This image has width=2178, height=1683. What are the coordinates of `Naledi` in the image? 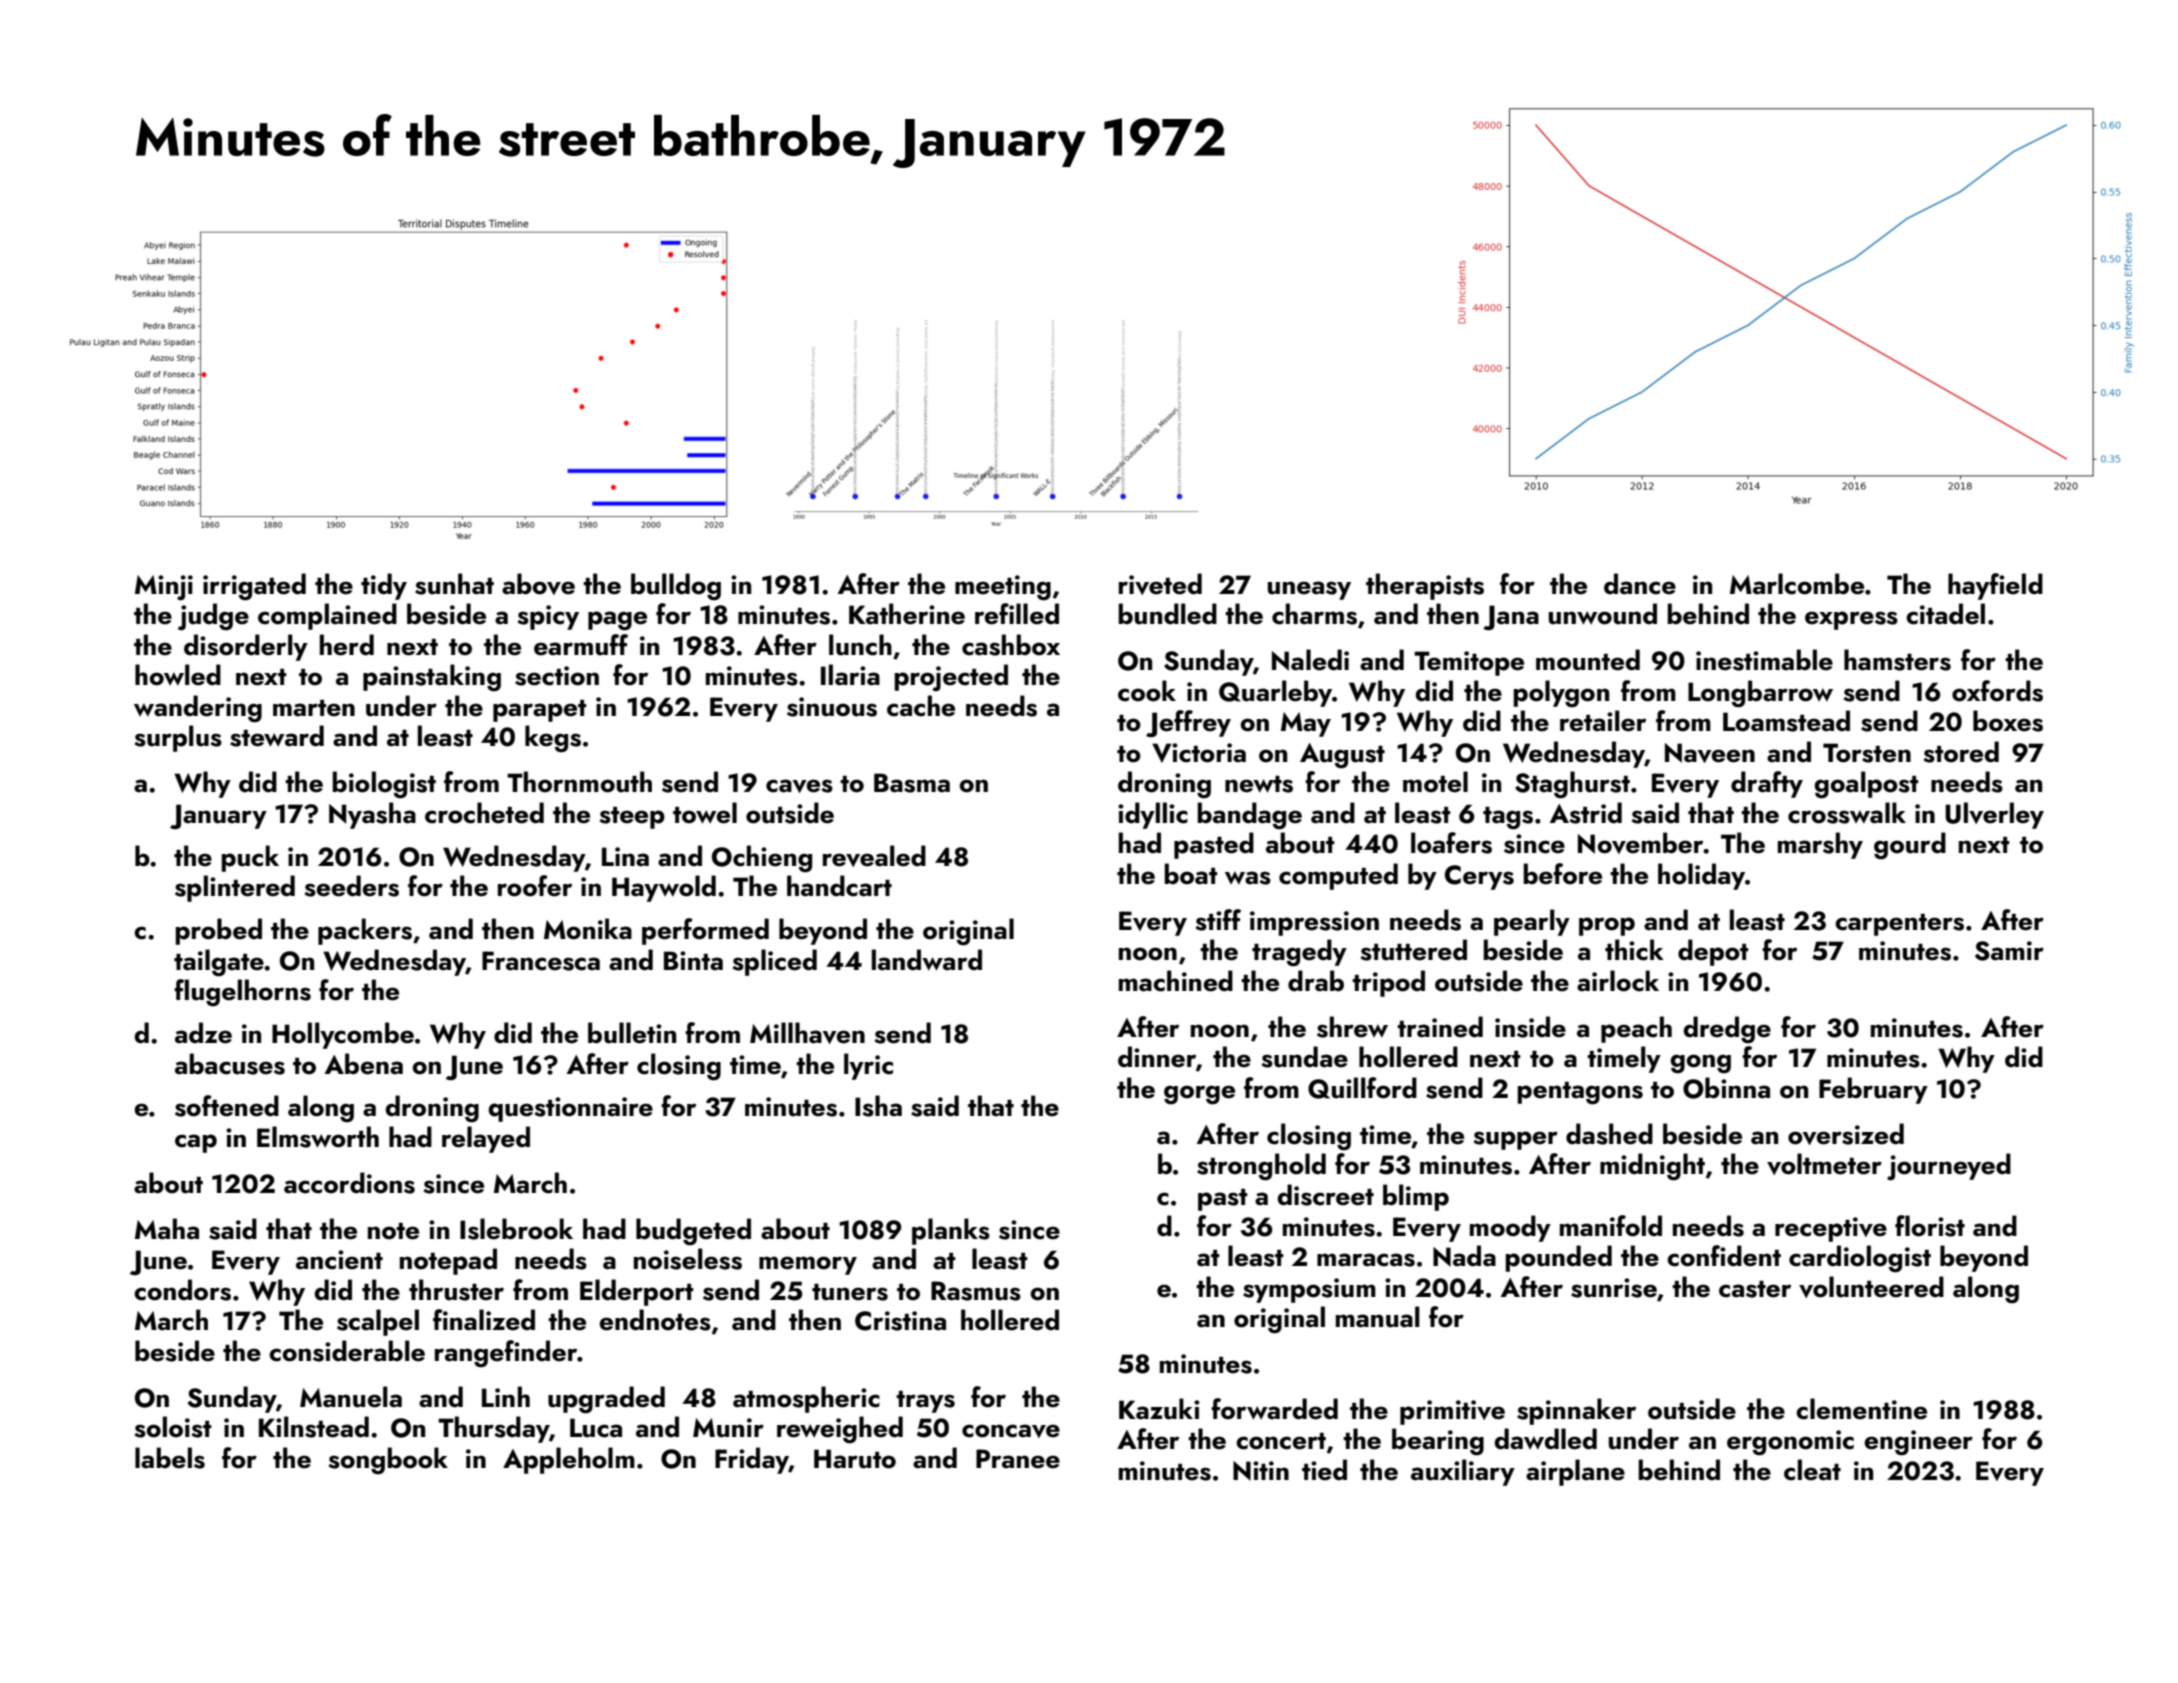 It's located at (1310, 660).
